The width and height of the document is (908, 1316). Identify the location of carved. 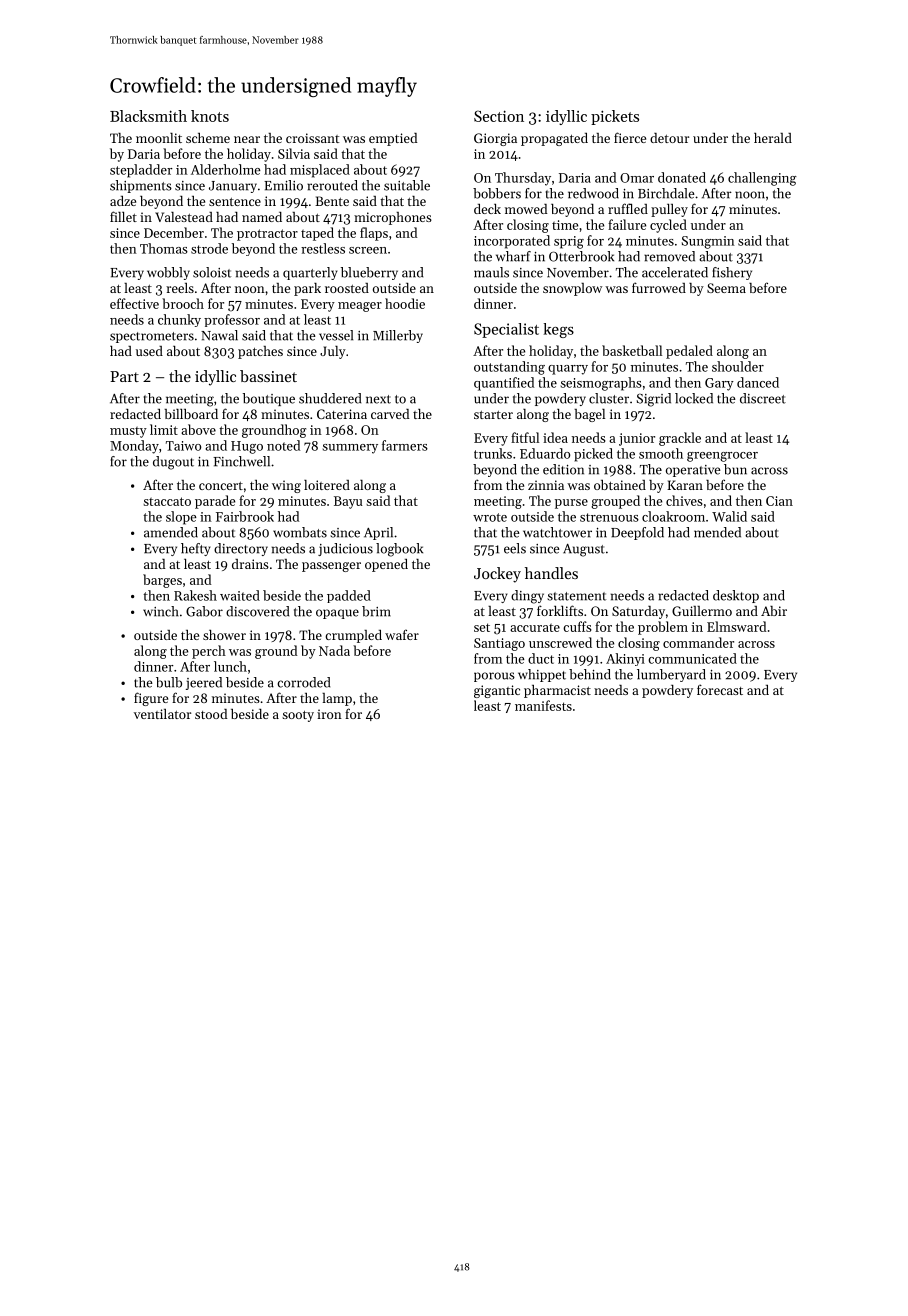
(390, 414).
